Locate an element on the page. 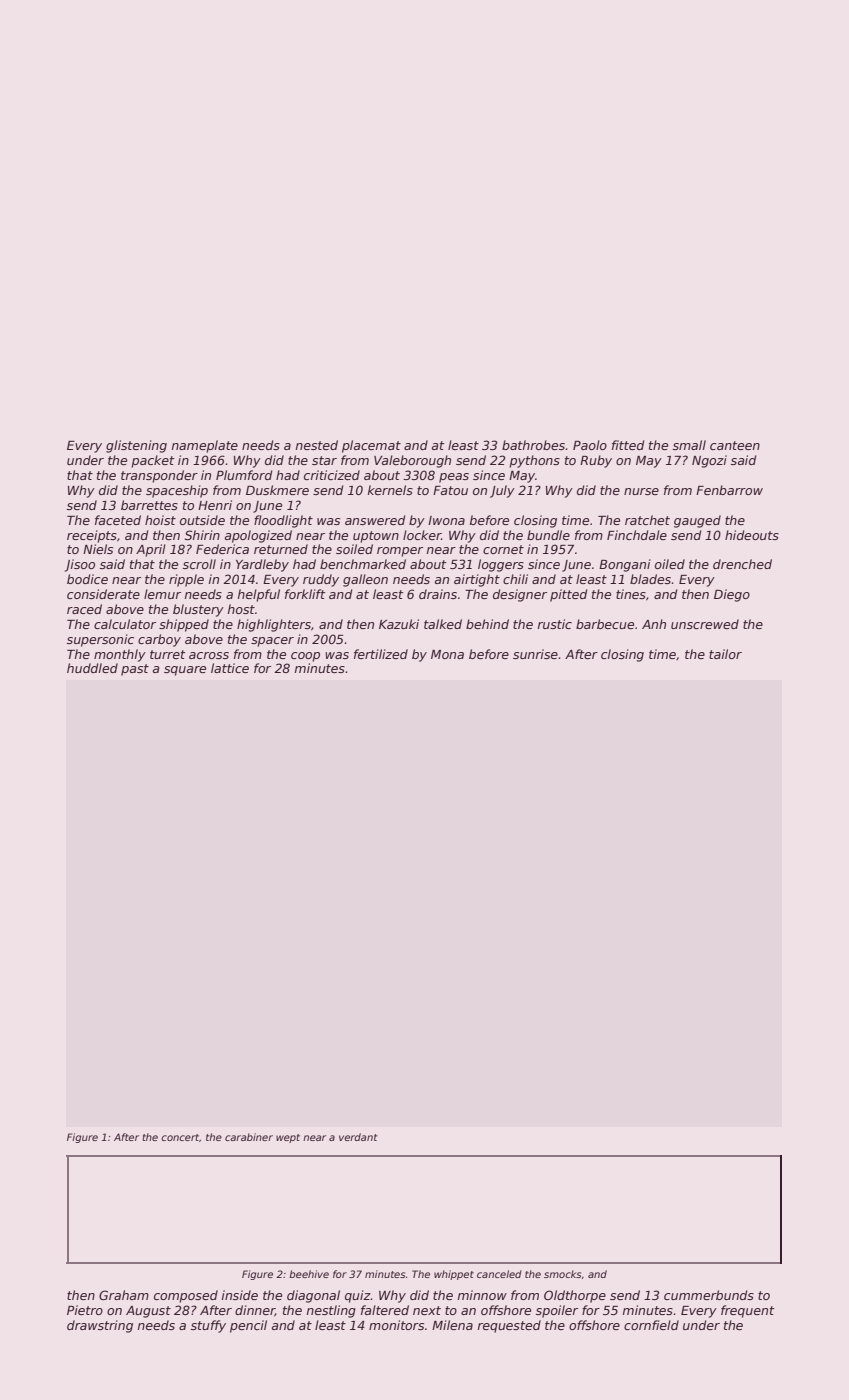  drawstring is located at coordinates (100, 1326).
